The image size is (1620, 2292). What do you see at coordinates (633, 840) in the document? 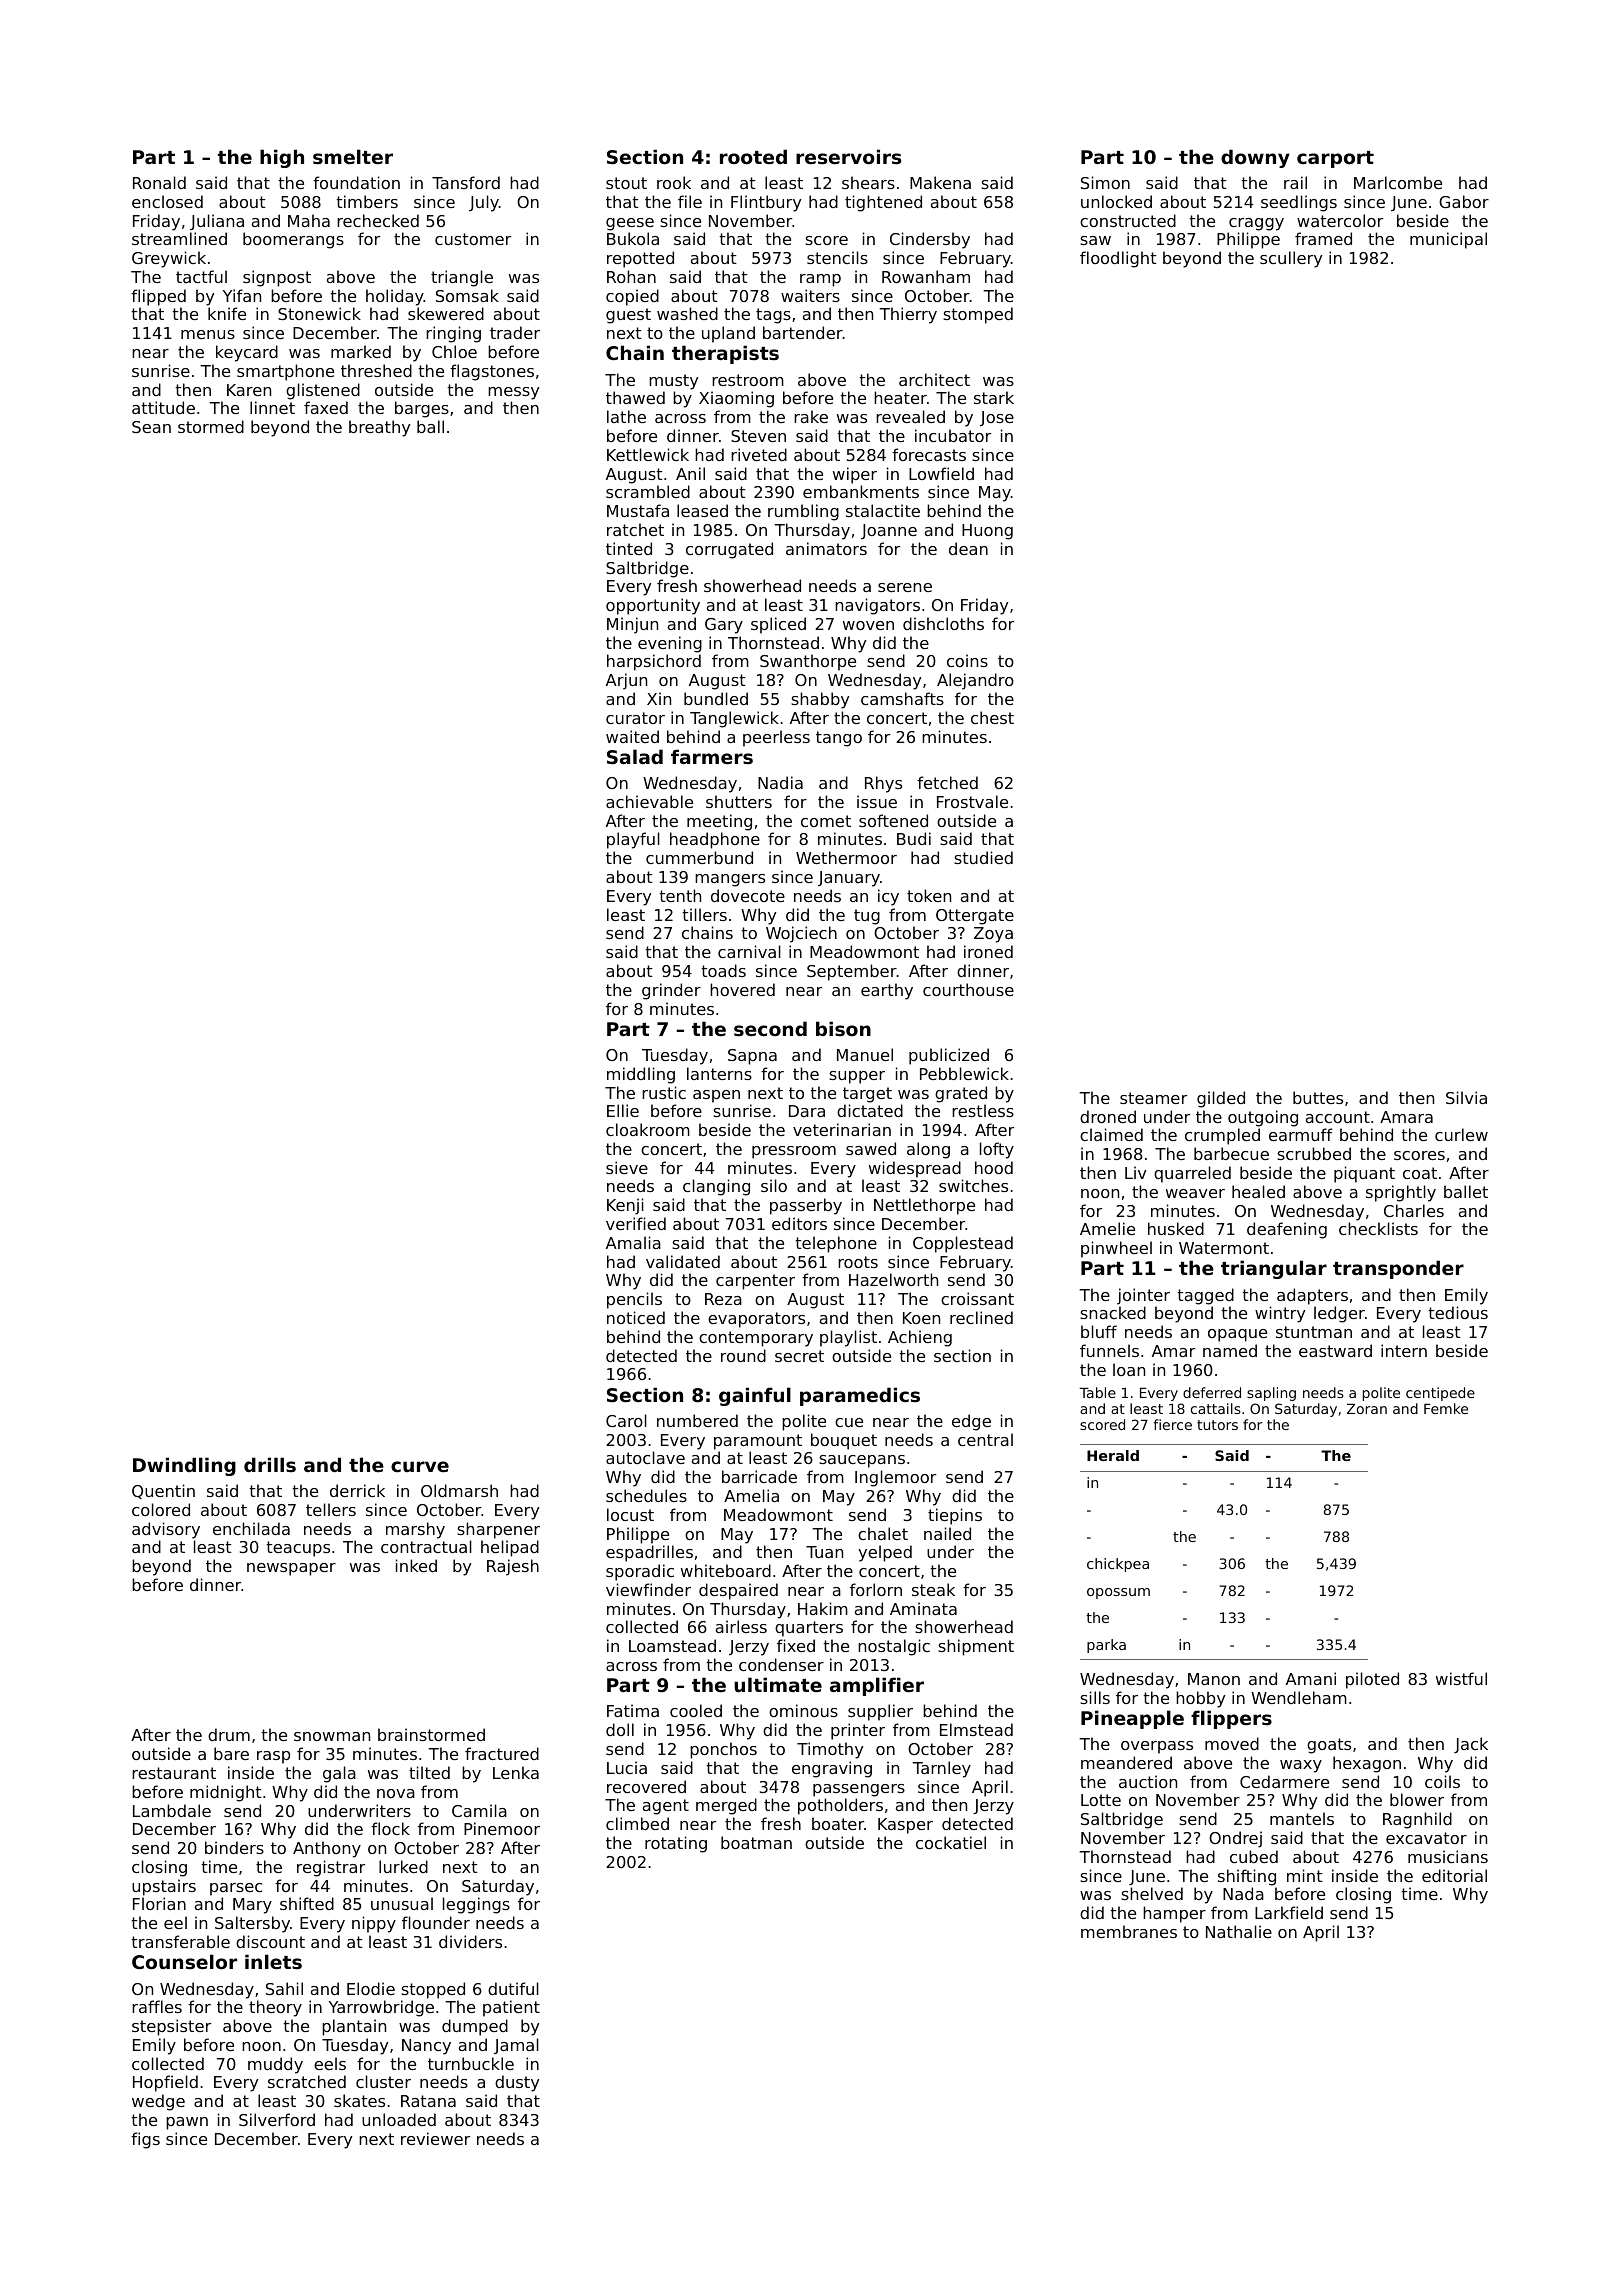
I see `playful` at bounding box center [633, 840].
